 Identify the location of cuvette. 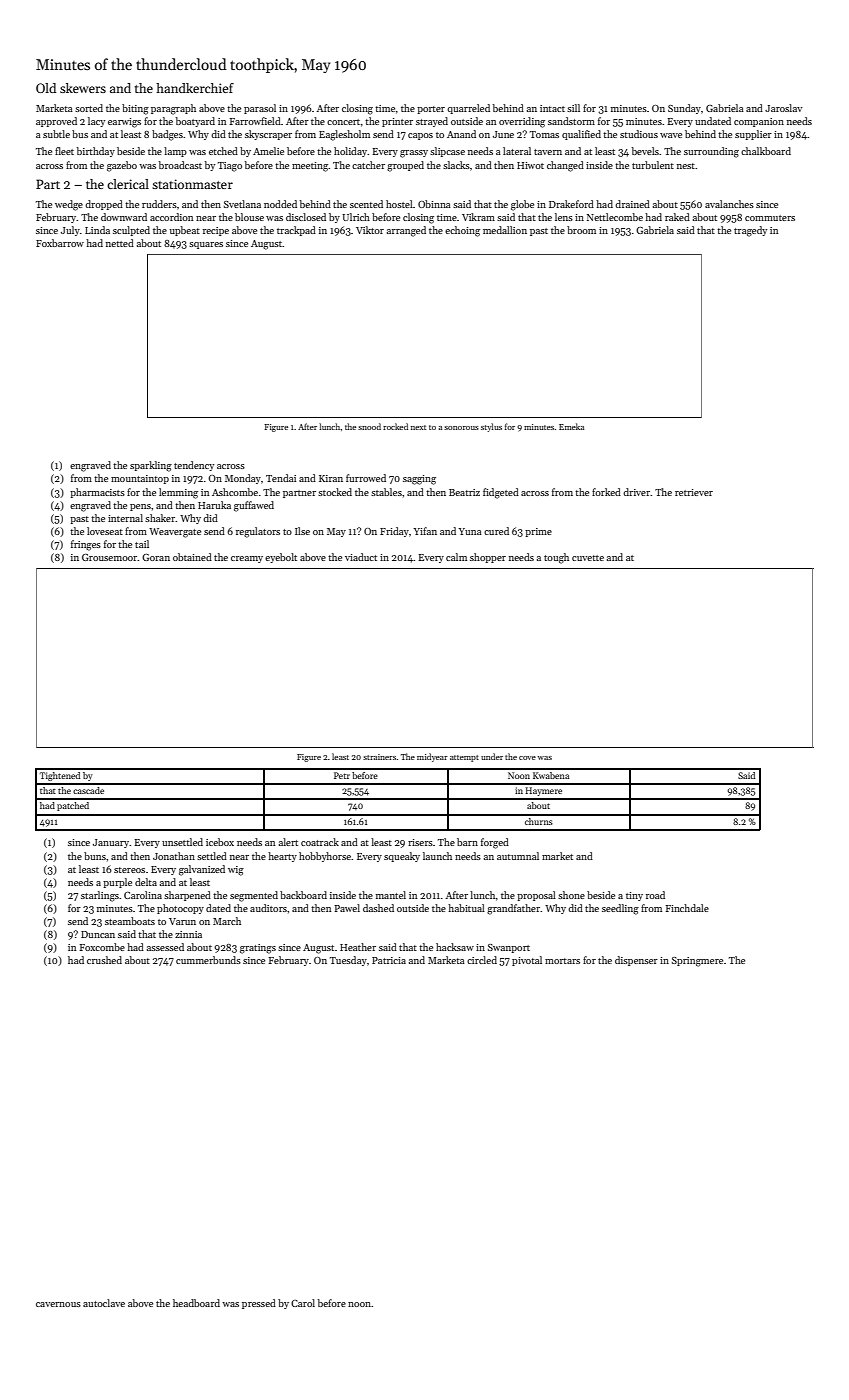
(588, 558).
